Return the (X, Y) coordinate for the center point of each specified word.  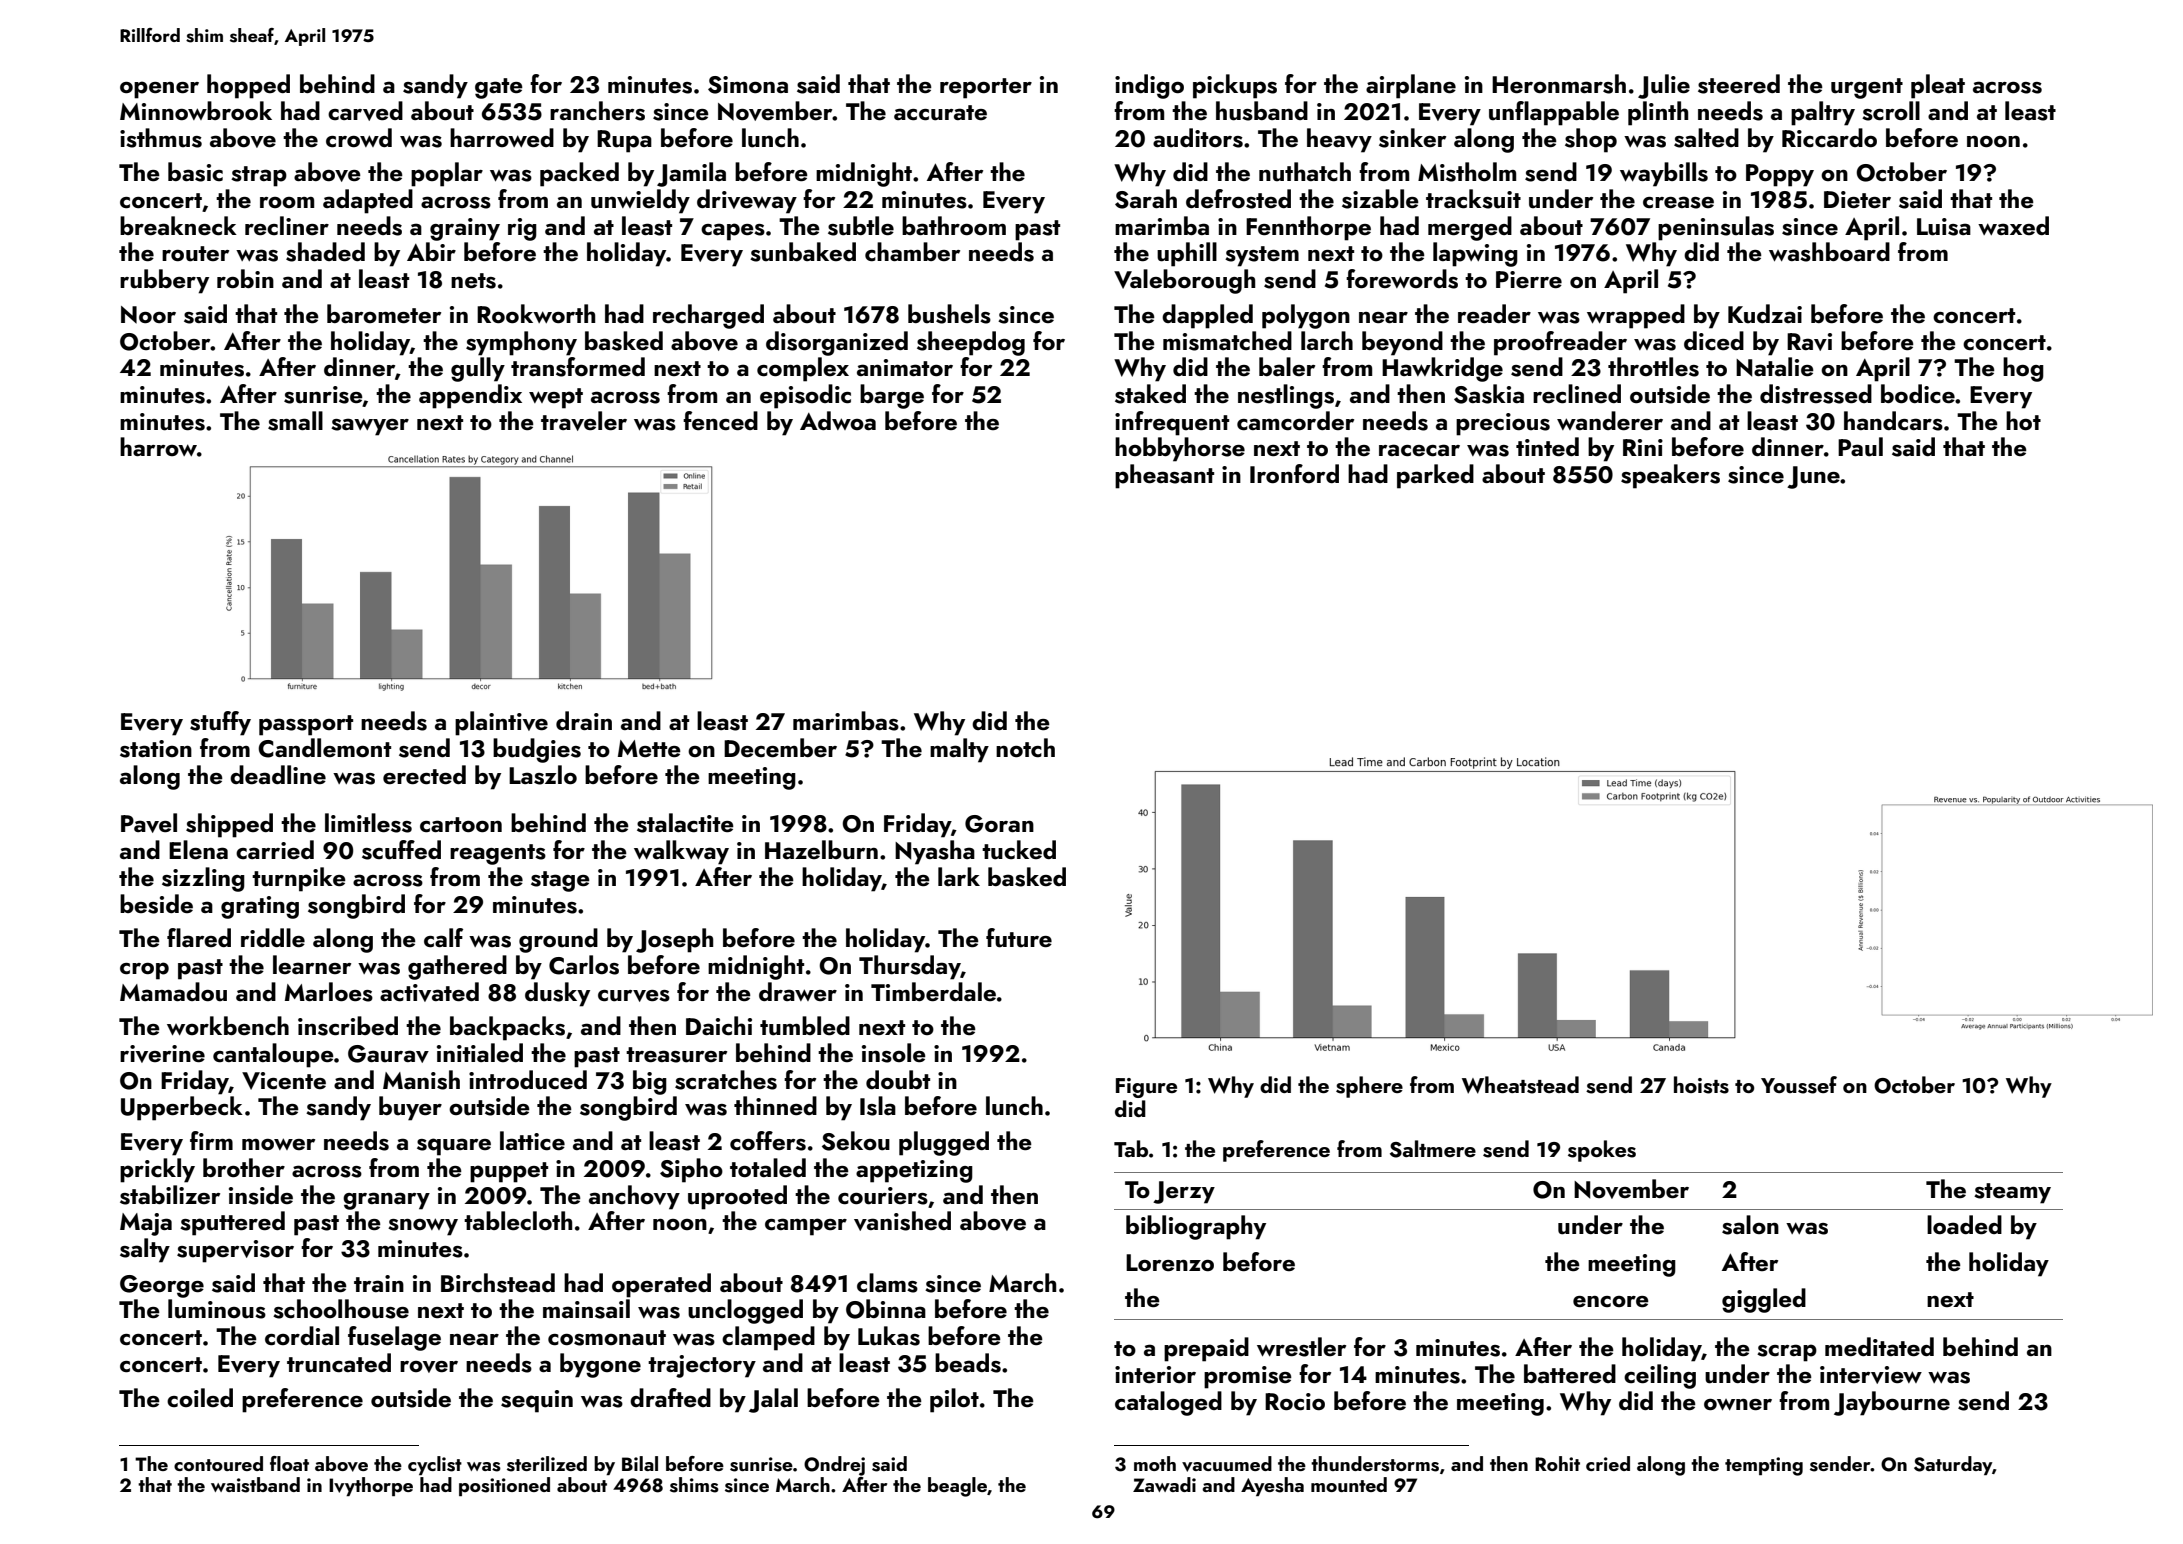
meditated (1879, 1346)
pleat (1938, 86)
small (295, 421)
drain (584, 720)
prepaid (1206, 1349)
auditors (1198, 138)
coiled (200, 1397)
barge (892, 396)
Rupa (624, 141)
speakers (1670, 476)
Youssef (1799, 1085)
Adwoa (838, 420)
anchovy (634, 1197)
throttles (1653, 367)
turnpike (299, 879)
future (1019, 938)
